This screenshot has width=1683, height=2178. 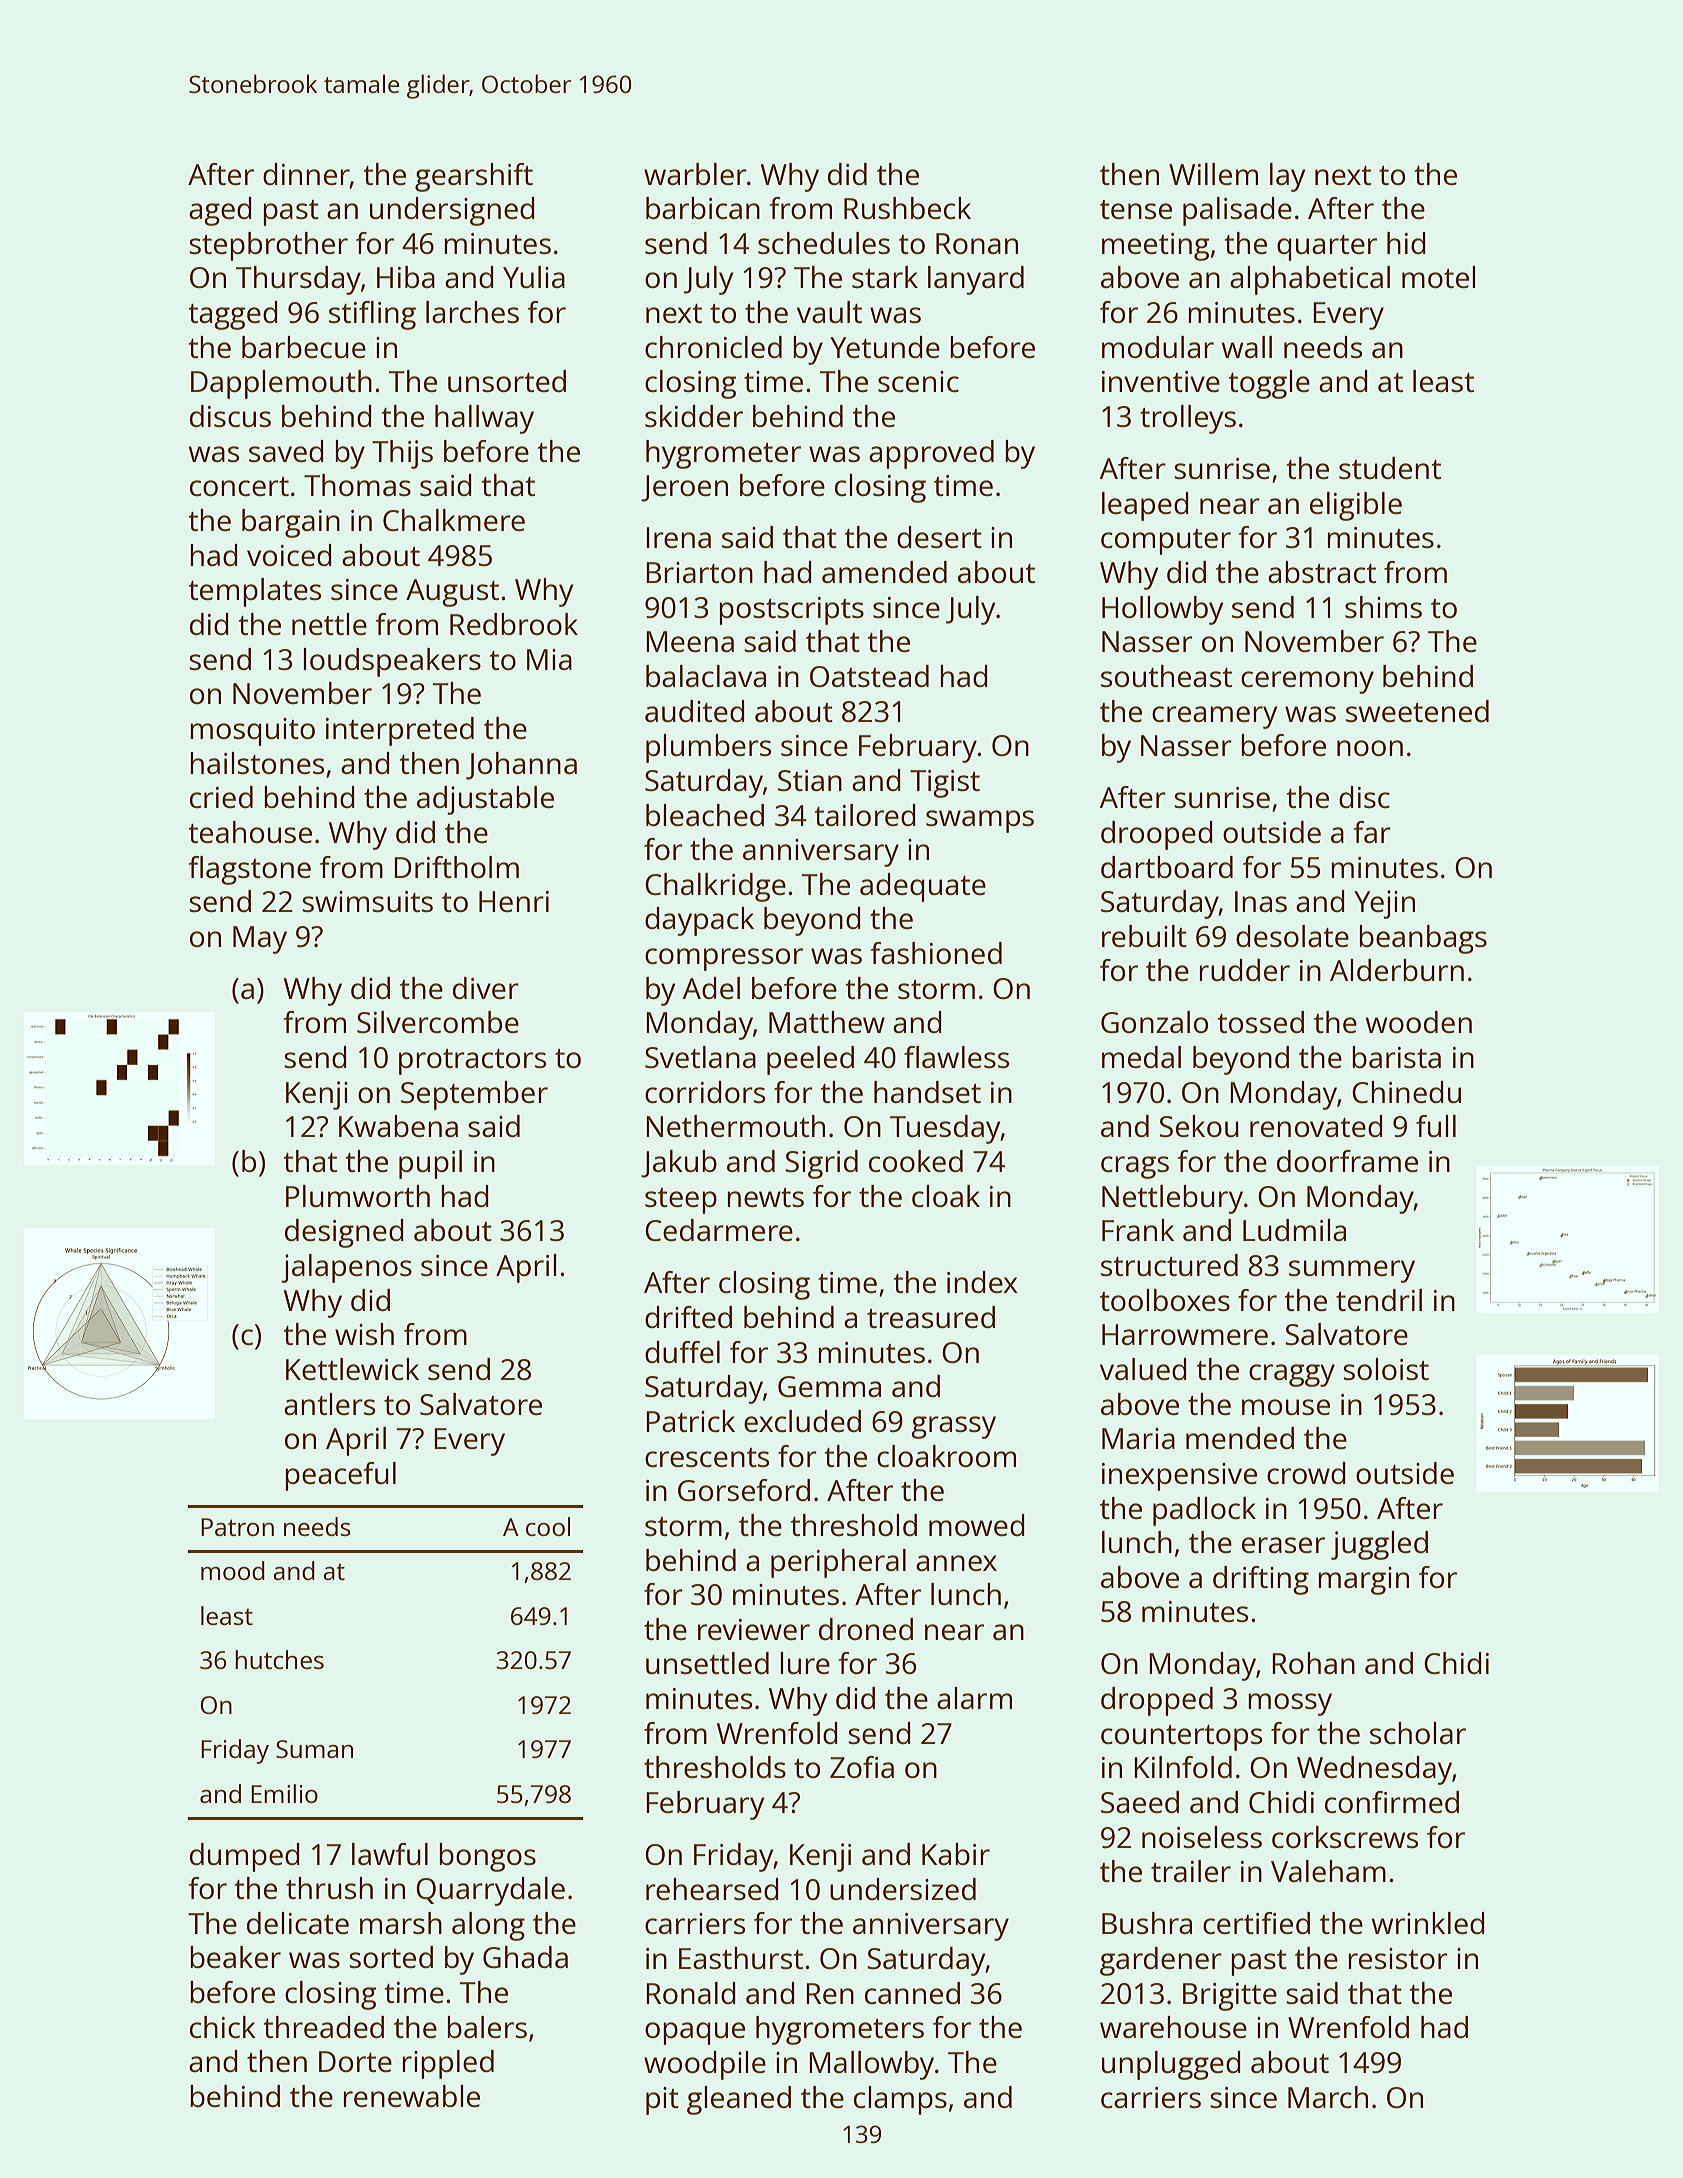 What do you see at coordinates (487, 1857) in the screenshot?
I see `bongos` at bounding box center [487, 1857].
